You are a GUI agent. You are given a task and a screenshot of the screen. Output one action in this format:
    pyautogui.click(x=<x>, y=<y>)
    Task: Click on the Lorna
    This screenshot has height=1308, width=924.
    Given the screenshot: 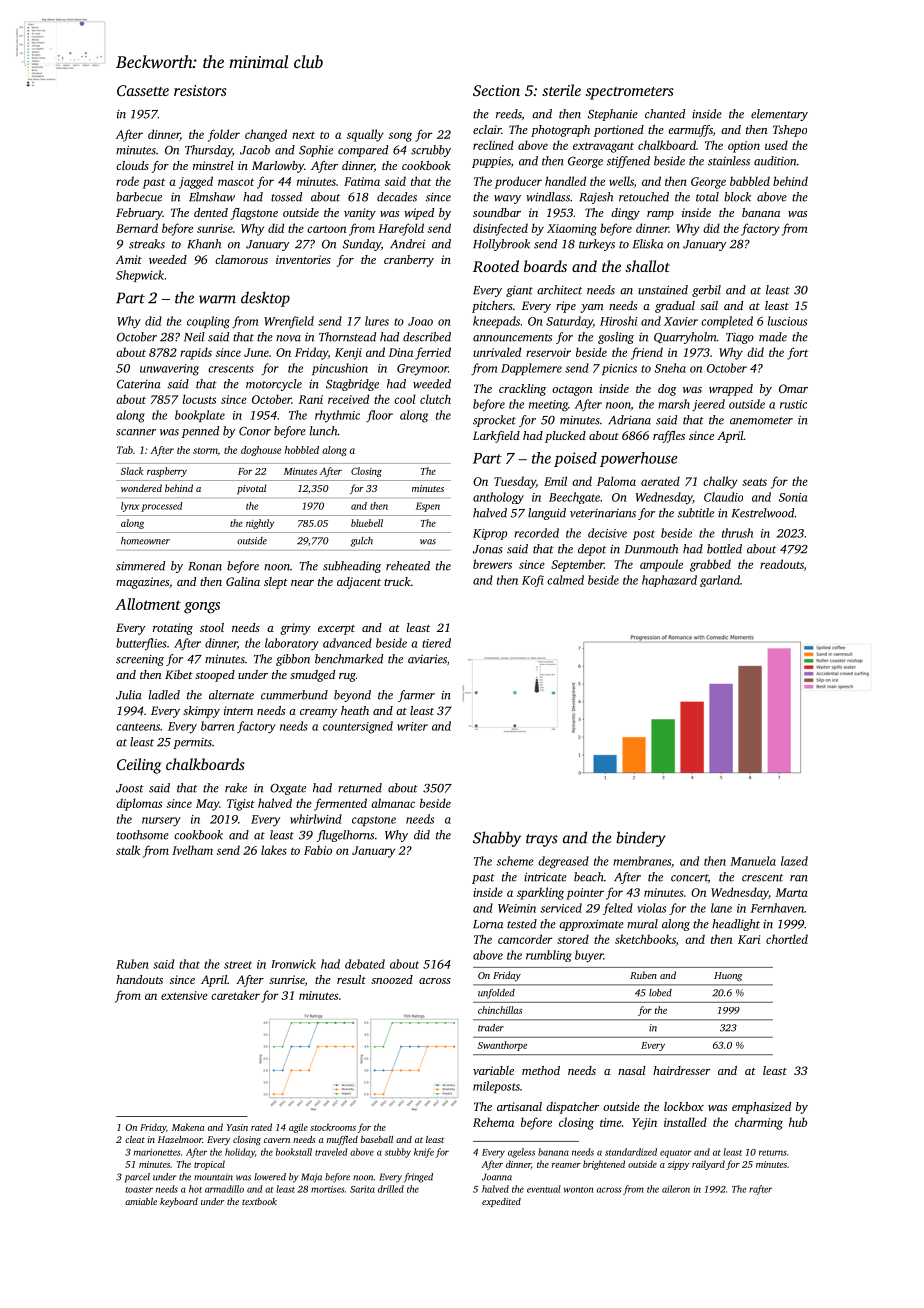 What is the action you would take?
    pyautogui.click(x=488, y=924)
